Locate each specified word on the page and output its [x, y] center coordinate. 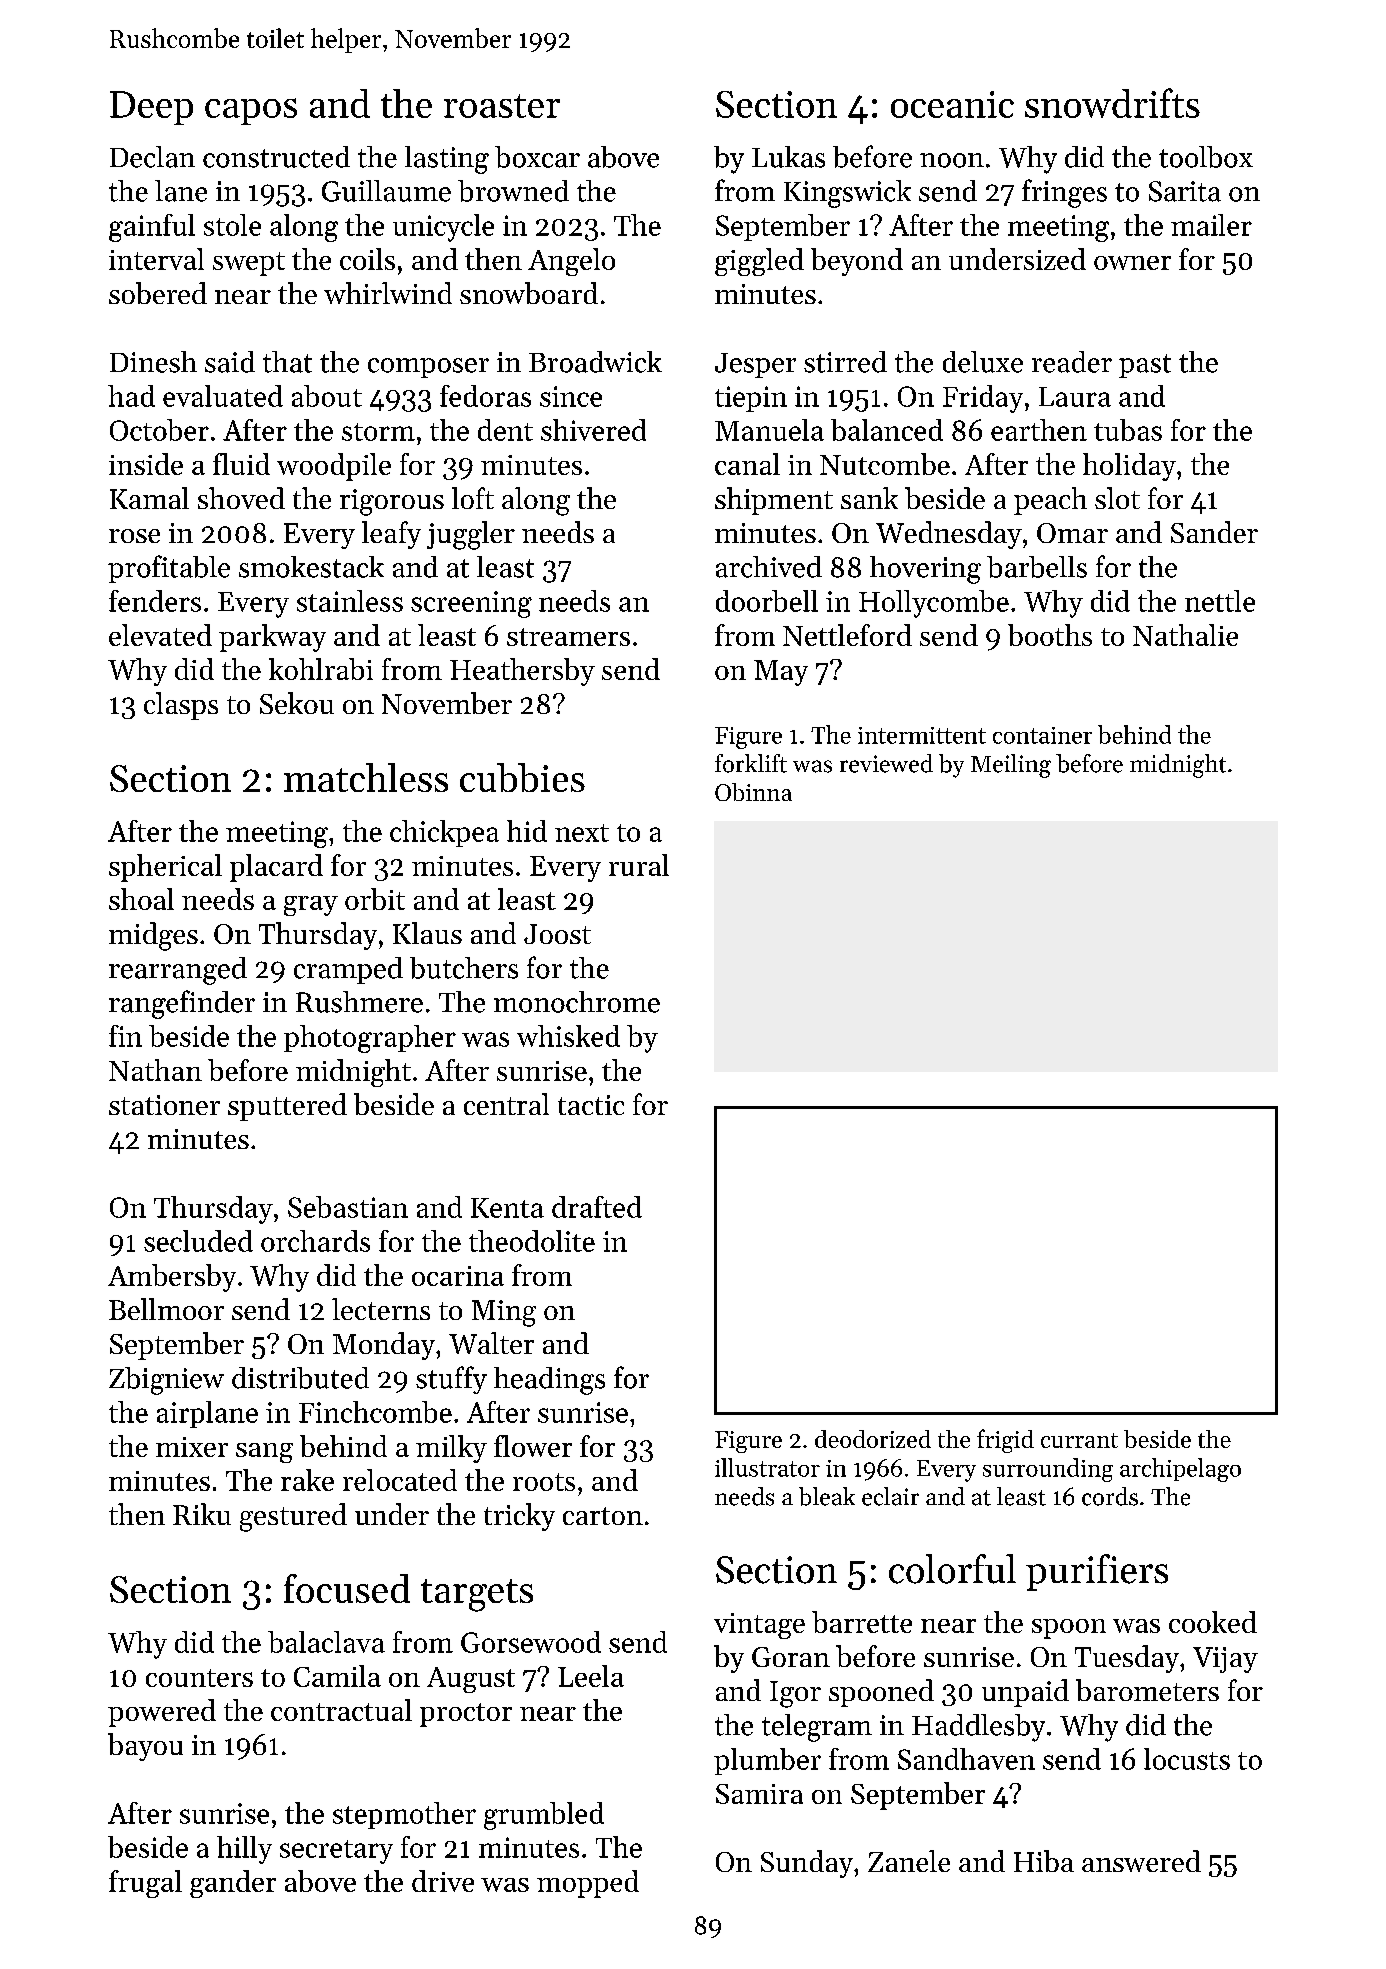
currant [1079, 1440]
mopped [588, 1884]
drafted [597, 1207]
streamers [568, 637]
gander [233, 1884]
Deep [151, 108]
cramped [348, 970]
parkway [272, 638]
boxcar [537, 157]
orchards [315, 1241]
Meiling [1011, 766]
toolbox [1206, 157]
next [582, 833]
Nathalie [1185, 635]
